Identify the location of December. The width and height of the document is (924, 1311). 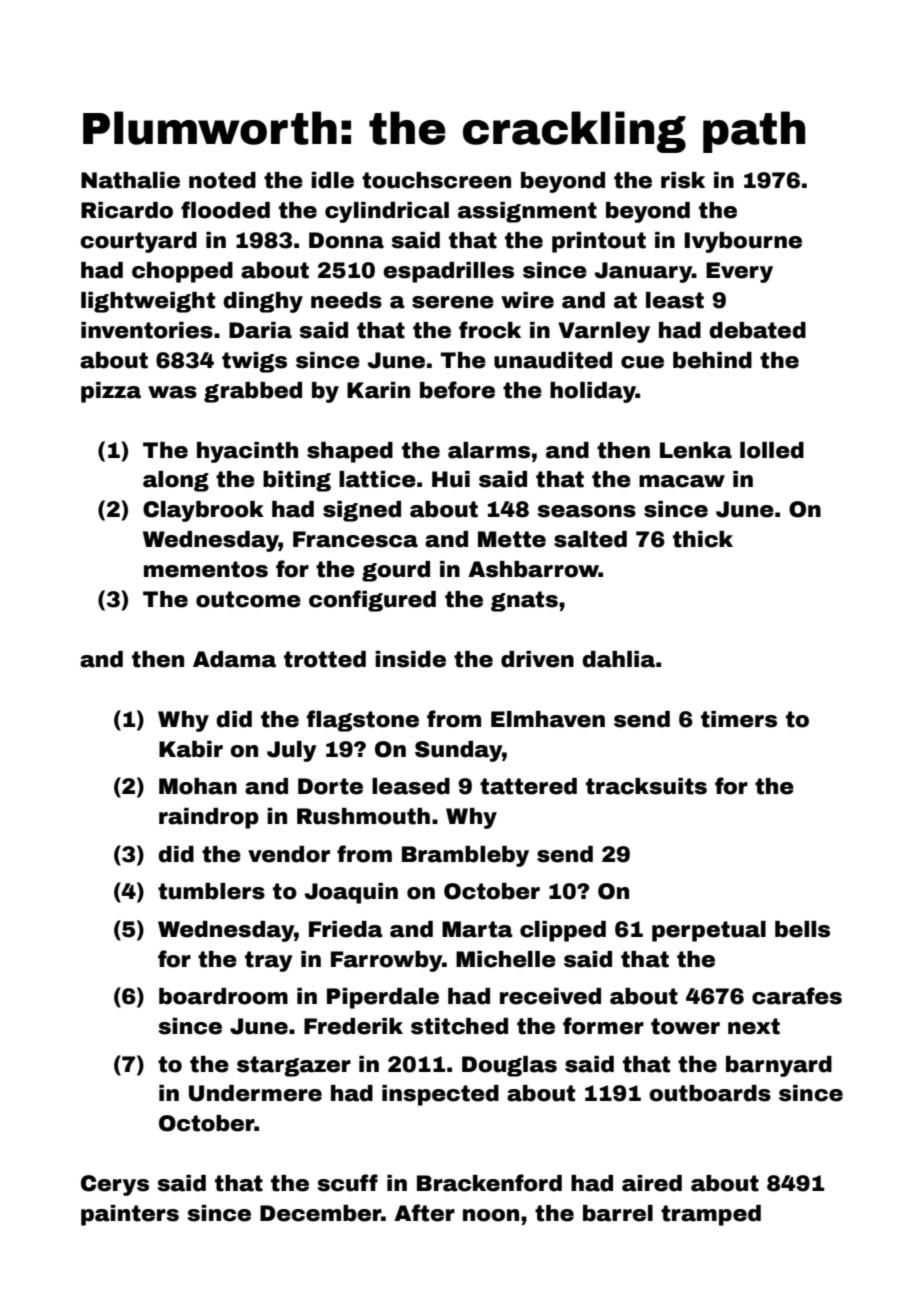
(320, 1213).
